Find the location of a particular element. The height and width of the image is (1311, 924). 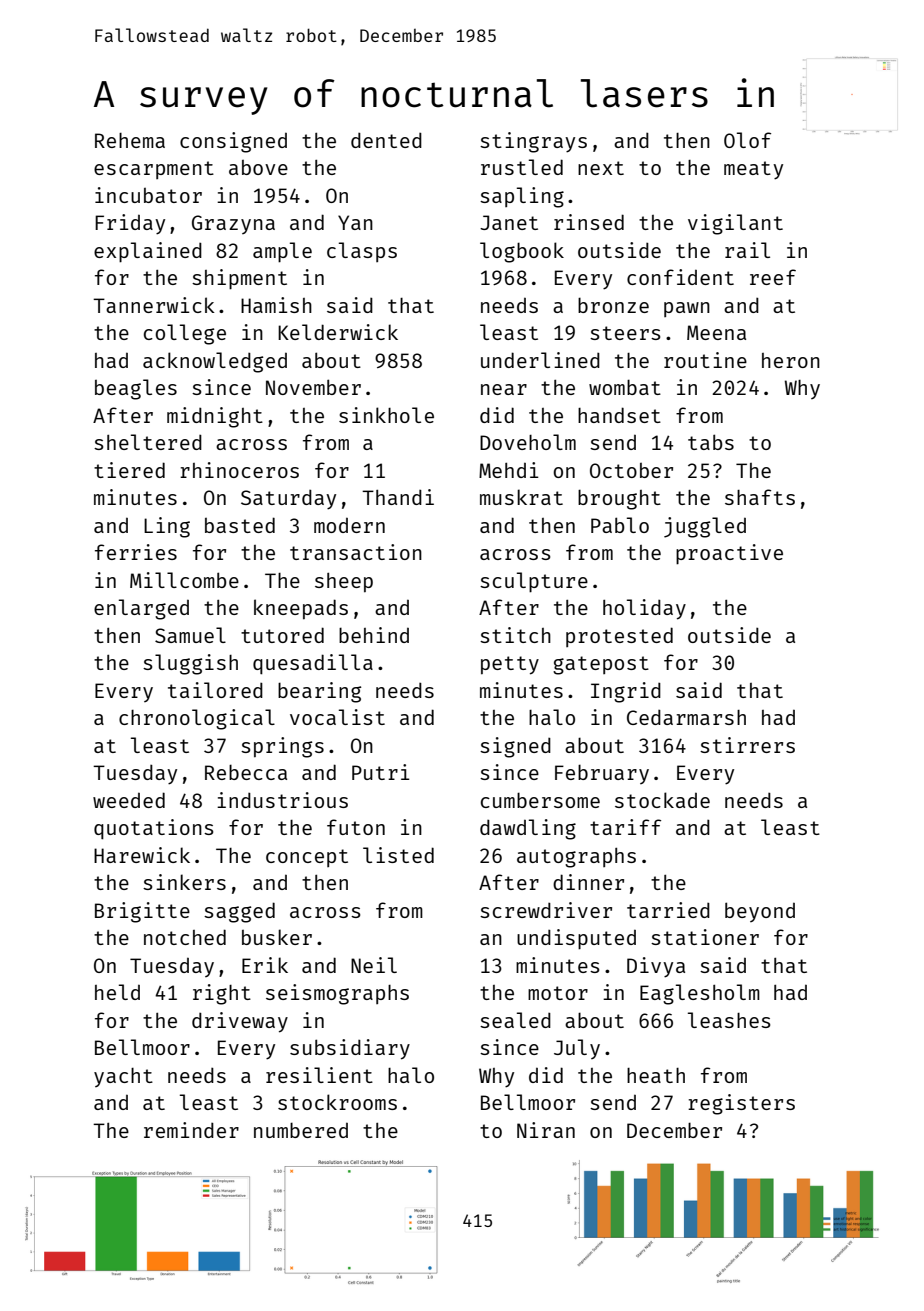

yacht is located at coordinates (123, 1077).
